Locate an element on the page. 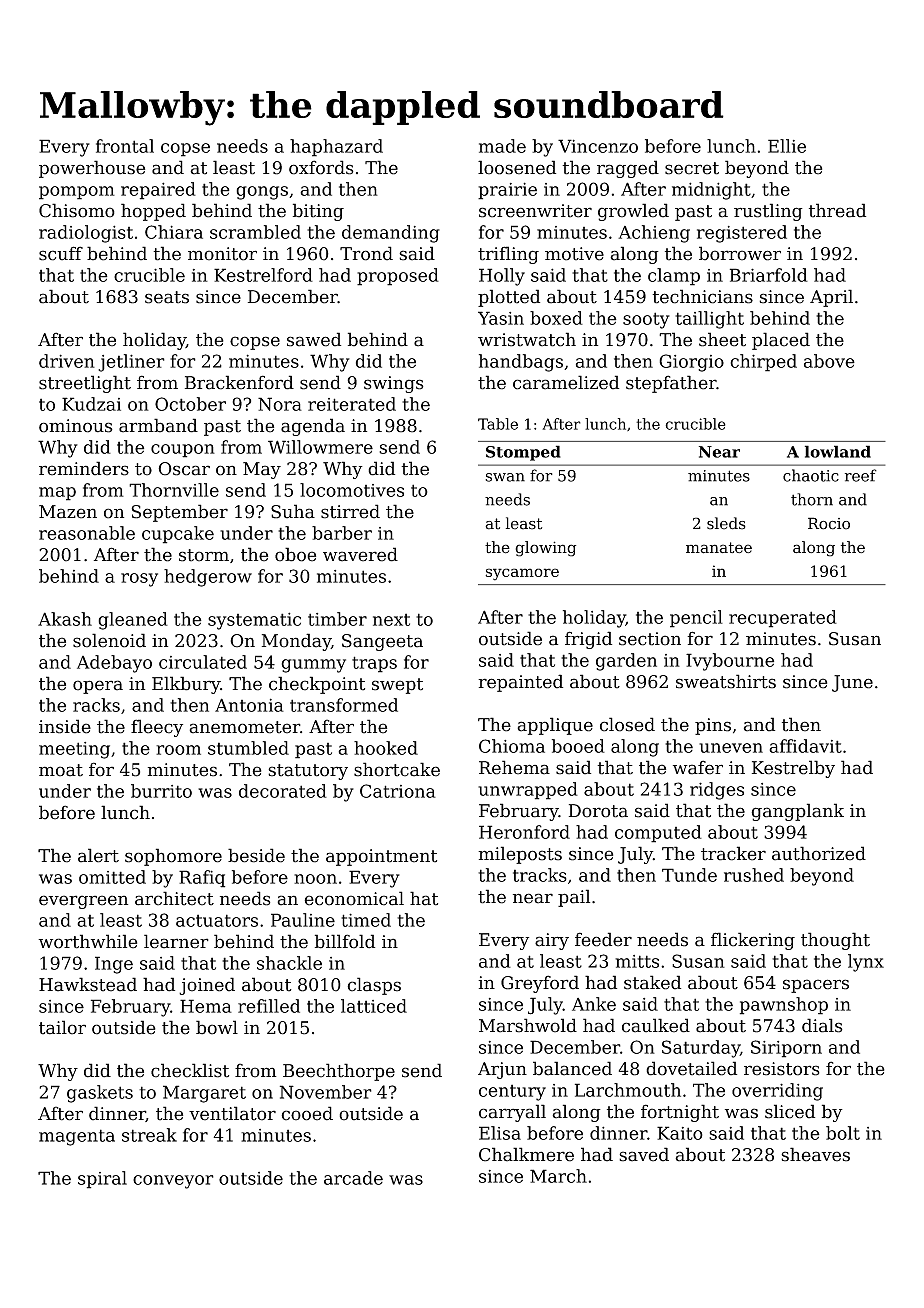 The height and width of the image is (1308, 924). gaskets is located at coordinates (100, 1094).
